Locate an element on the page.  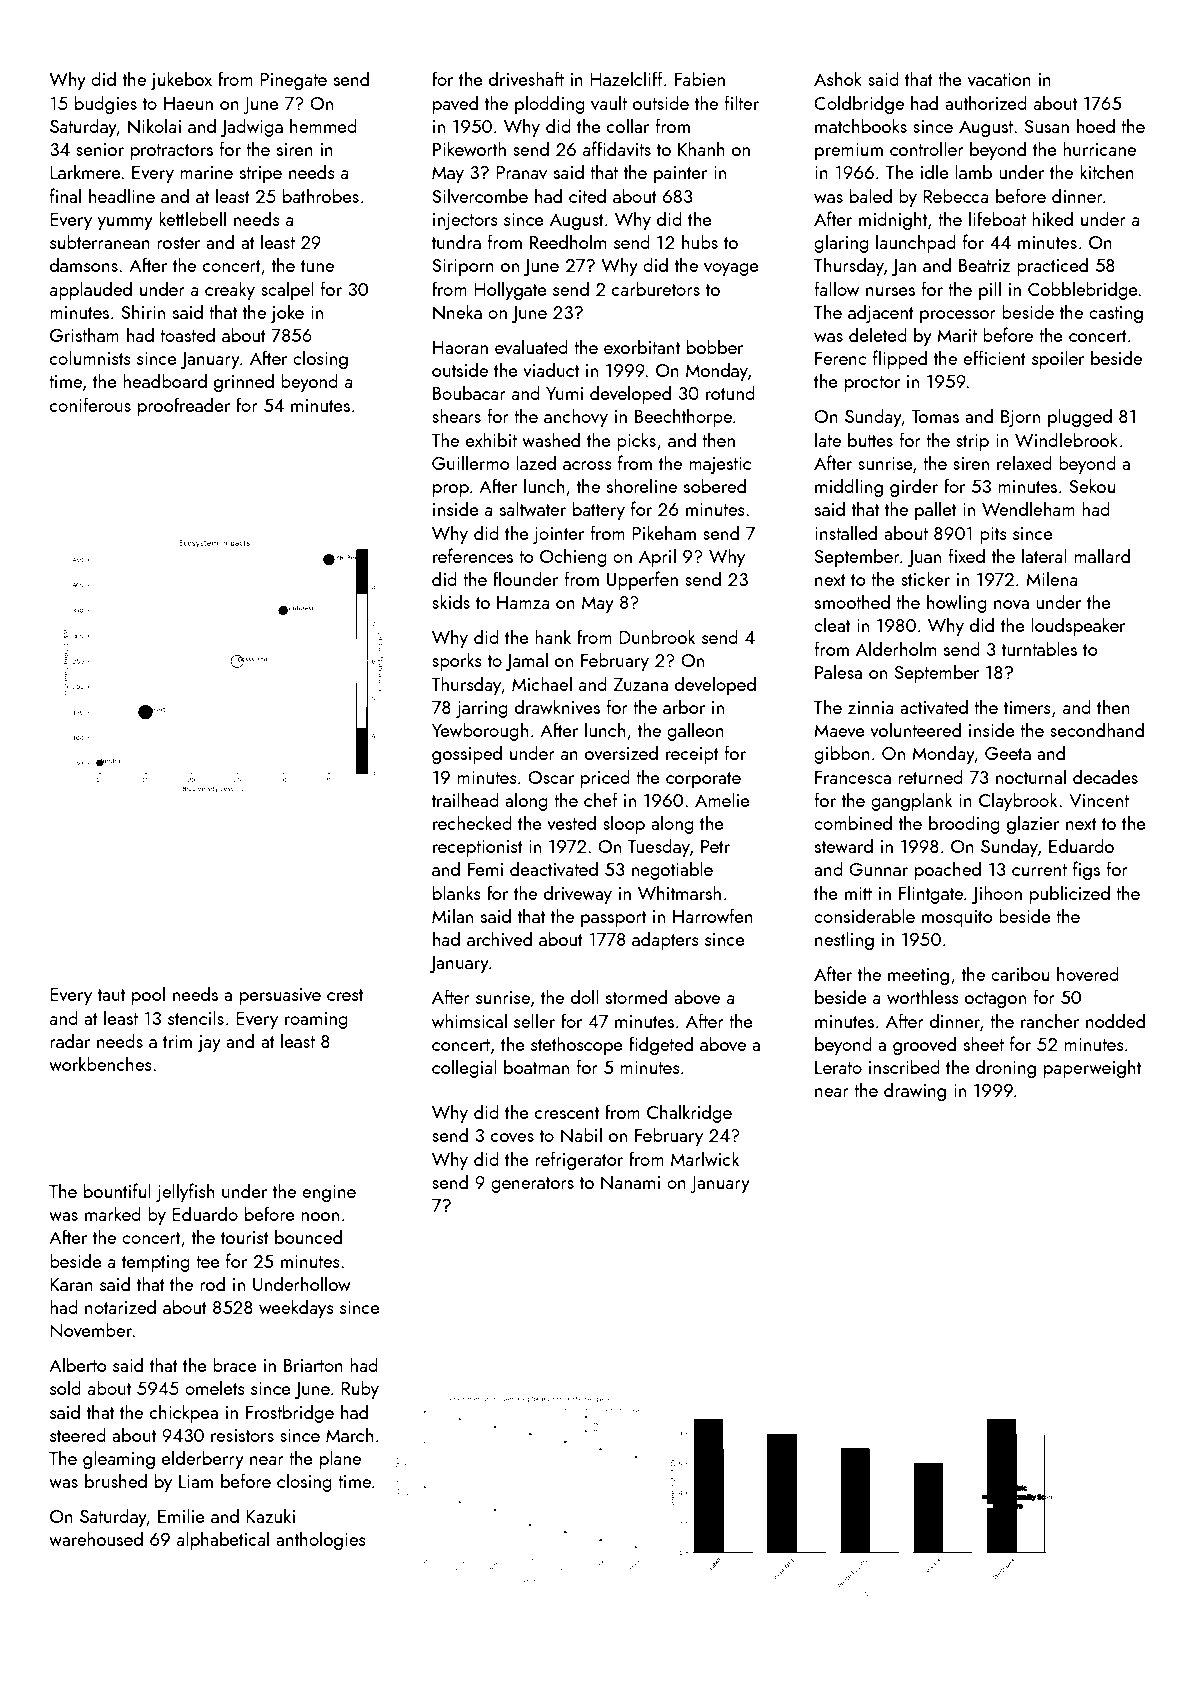
coniferous is located at coordinates (90, 404).
